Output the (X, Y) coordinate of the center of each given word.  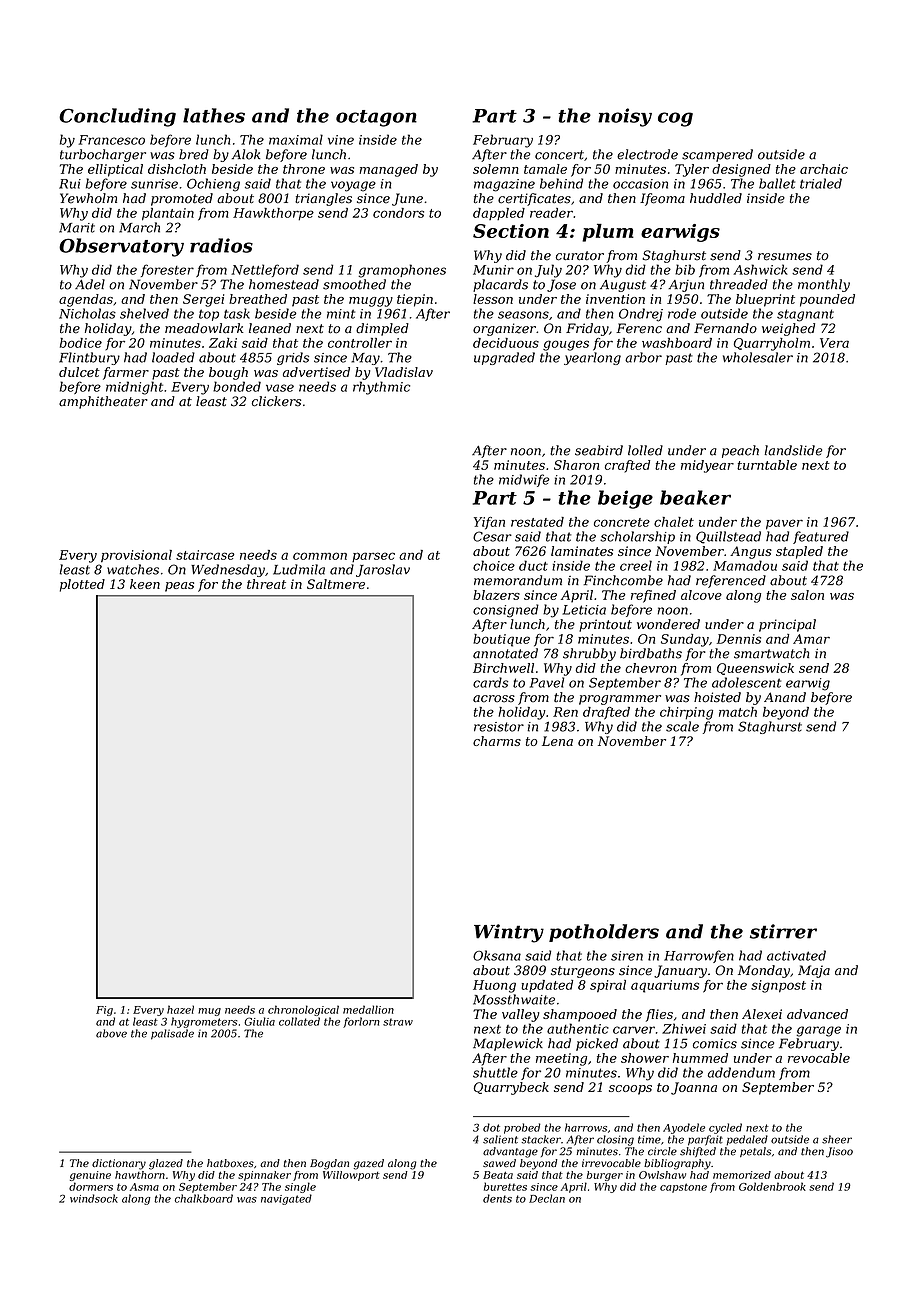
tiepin (415, 300)
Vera (834, 343)
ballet (777, 183)
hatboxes (230, 1163)
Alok (246, 154)
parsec (373, 557)
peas (179, 587)
